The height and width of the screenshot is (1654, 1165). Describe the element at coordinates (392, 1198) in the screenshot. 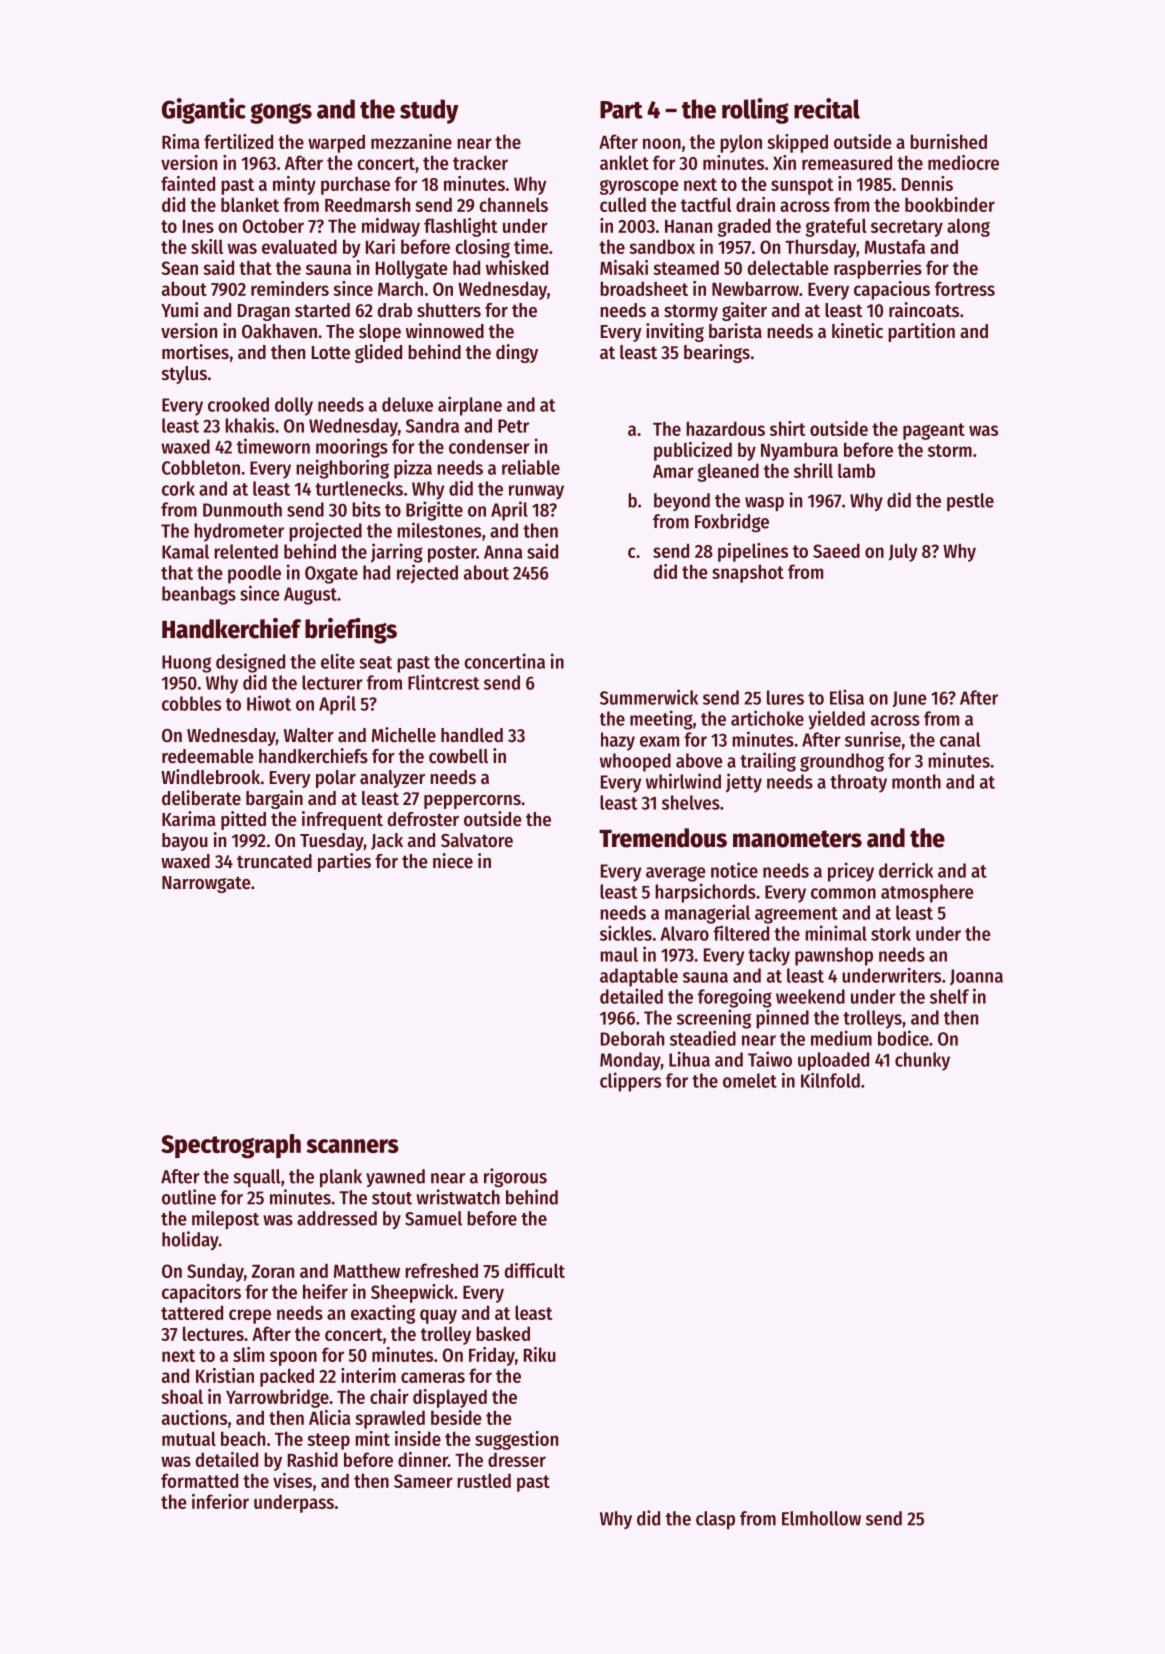

I see `stout` at that location.
